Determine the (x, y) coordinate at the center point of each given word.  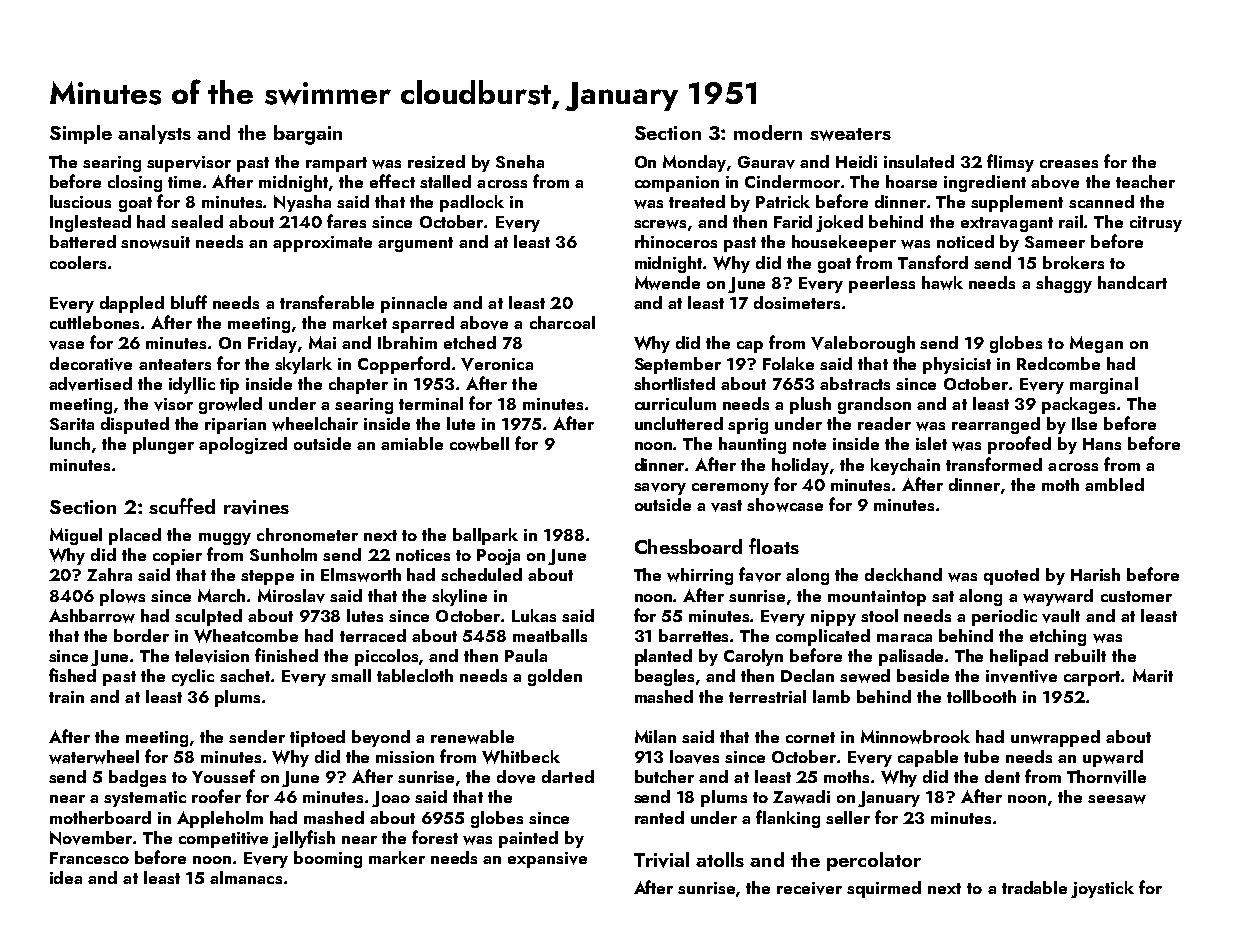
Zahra (109, 574)
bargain (308, 135)
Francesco (89, 858)
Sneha (520, 161)
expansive (547, 860)
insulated (919, 161)
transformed (994, 464)
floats (774, 546)
